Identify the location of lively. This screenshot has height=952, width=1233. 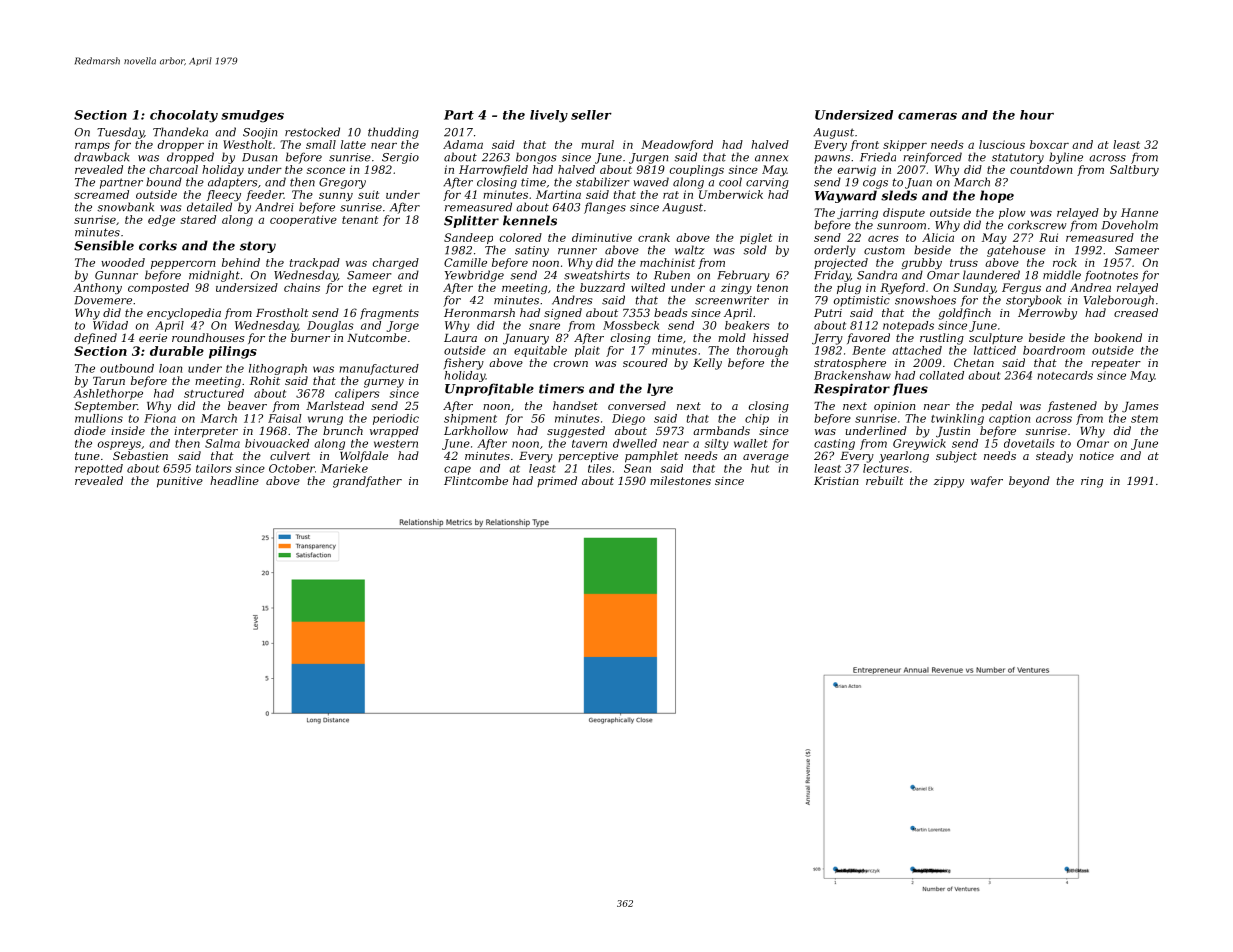
(549, 116).
